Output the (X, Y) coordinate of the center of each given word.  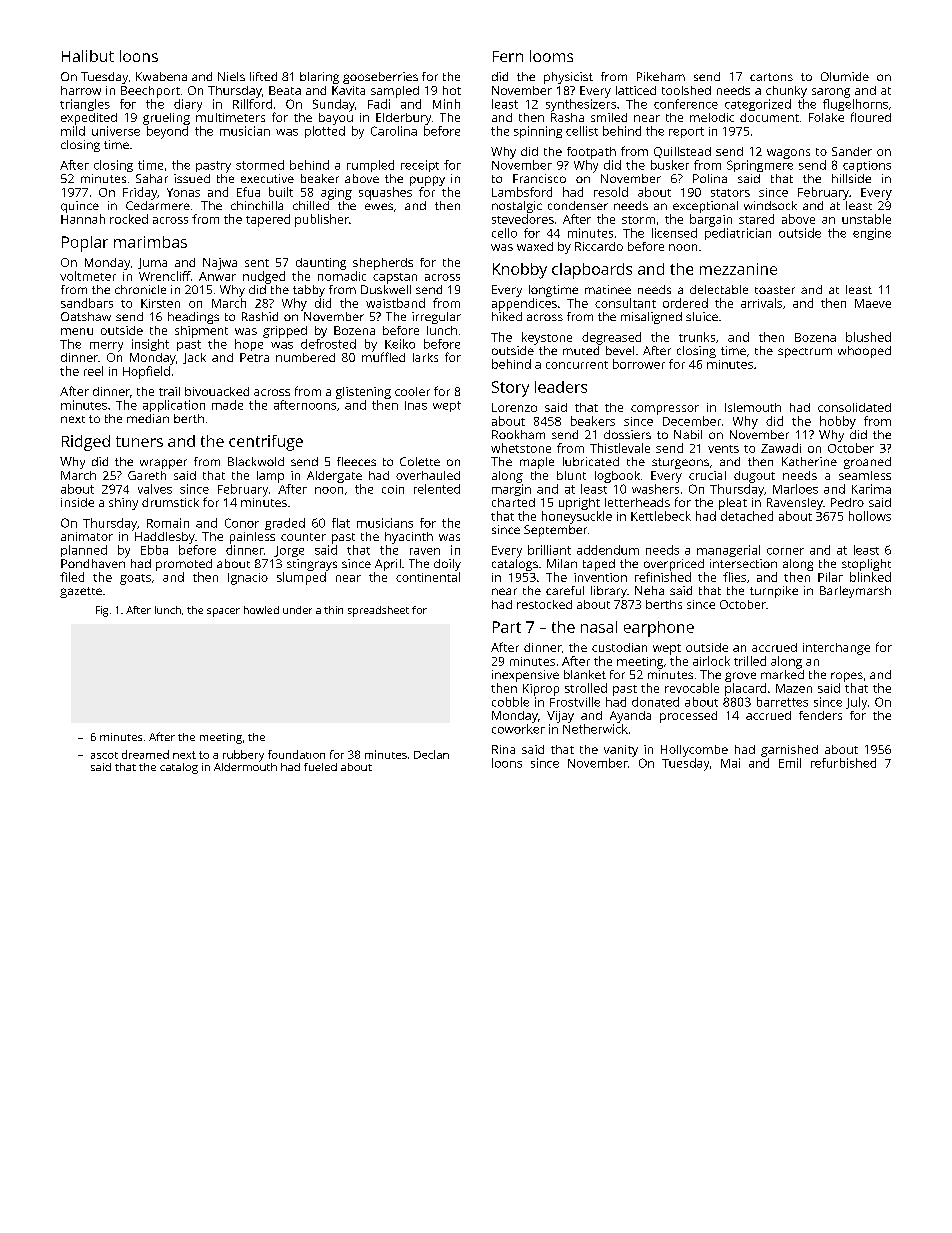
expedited (89, 119)
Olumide (845, 76)
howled (261, 610)
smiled (609, 117)
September (555, 531)
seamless (865, 475)
